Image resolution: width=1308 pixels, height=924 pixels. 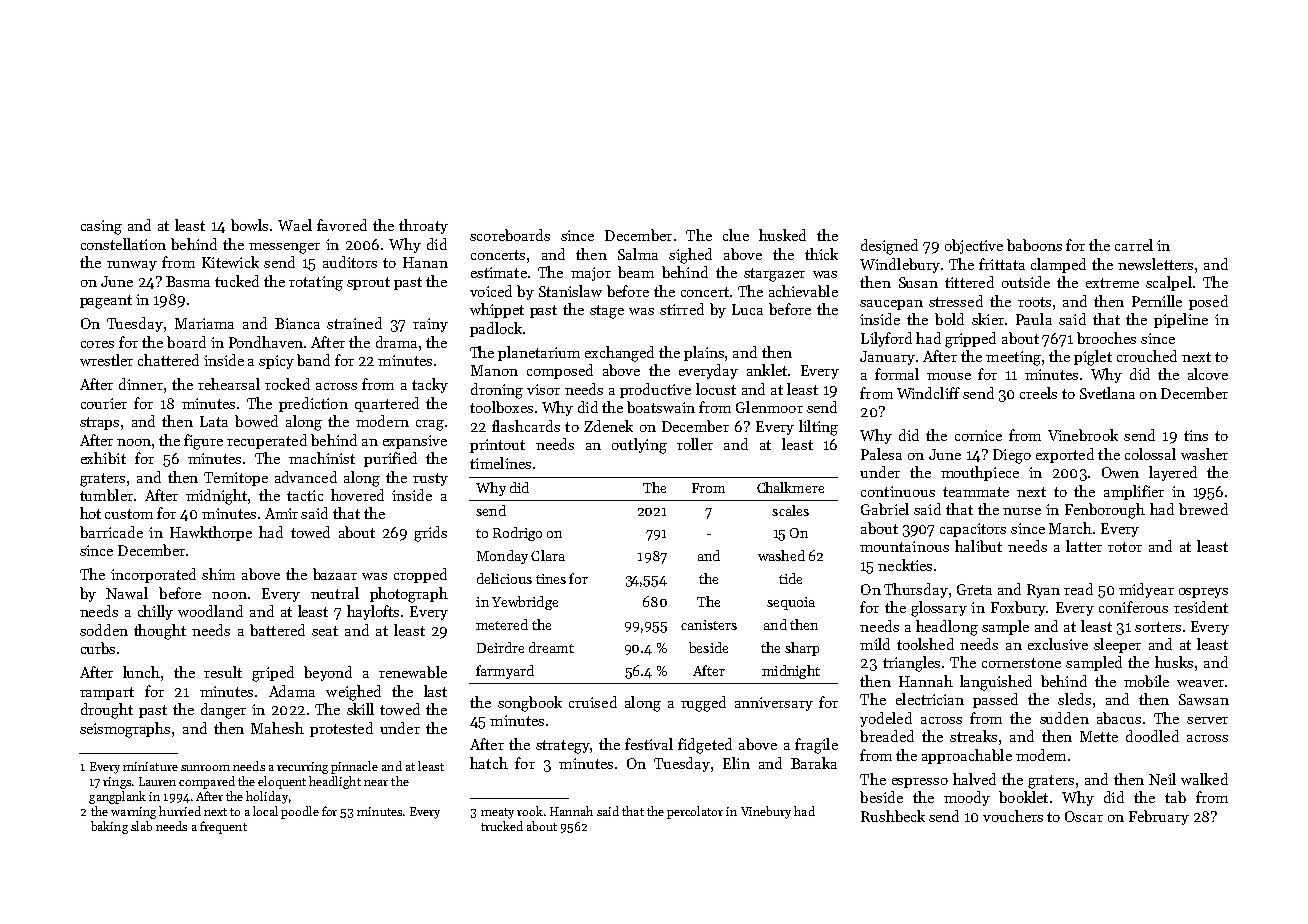 What do you see at coordinates (300, 812) in the screenshot?
I see `poodle` at bounding box center [300, 812].
